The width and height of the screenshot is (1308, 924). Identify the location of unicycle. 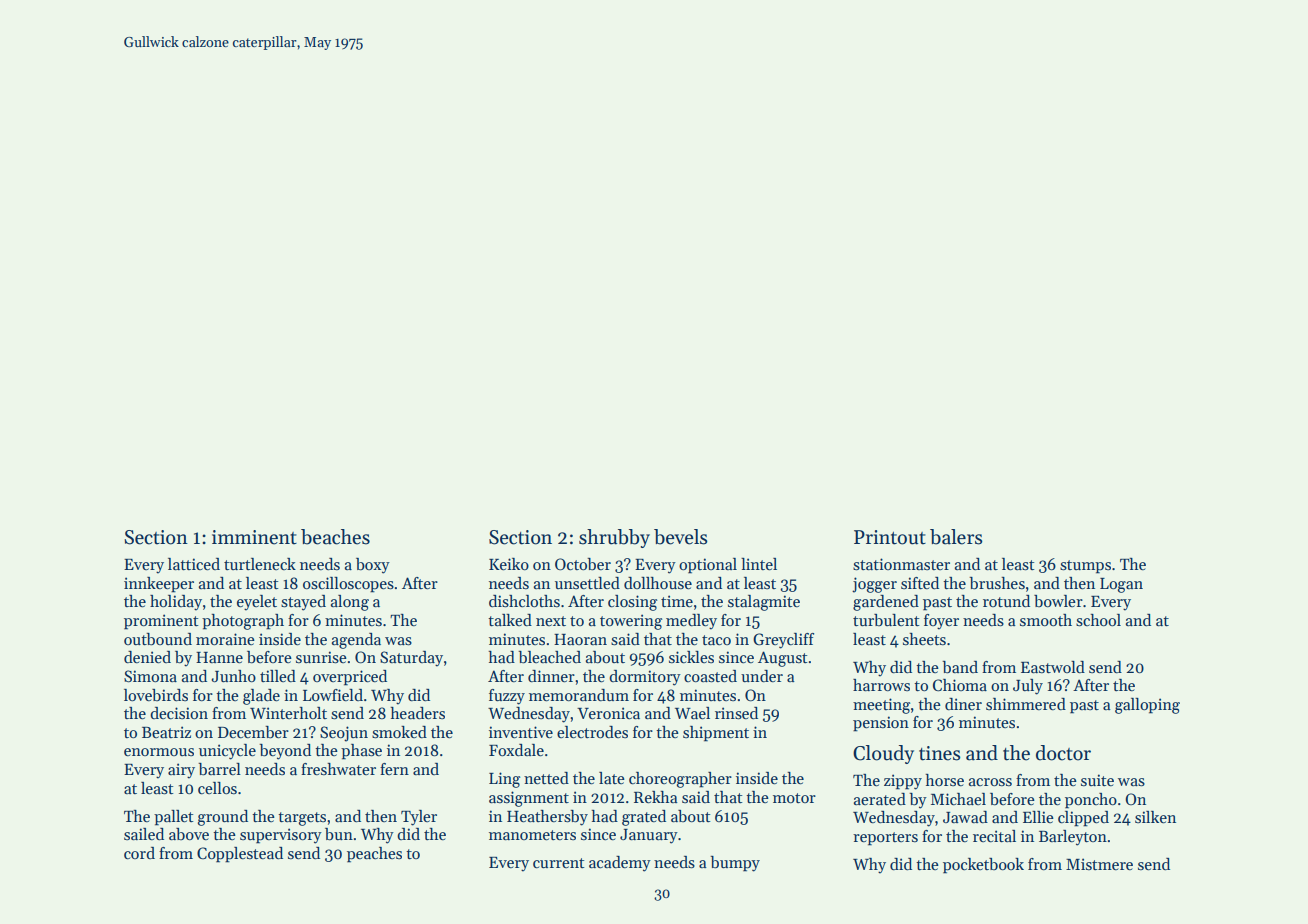
(227, 752).
